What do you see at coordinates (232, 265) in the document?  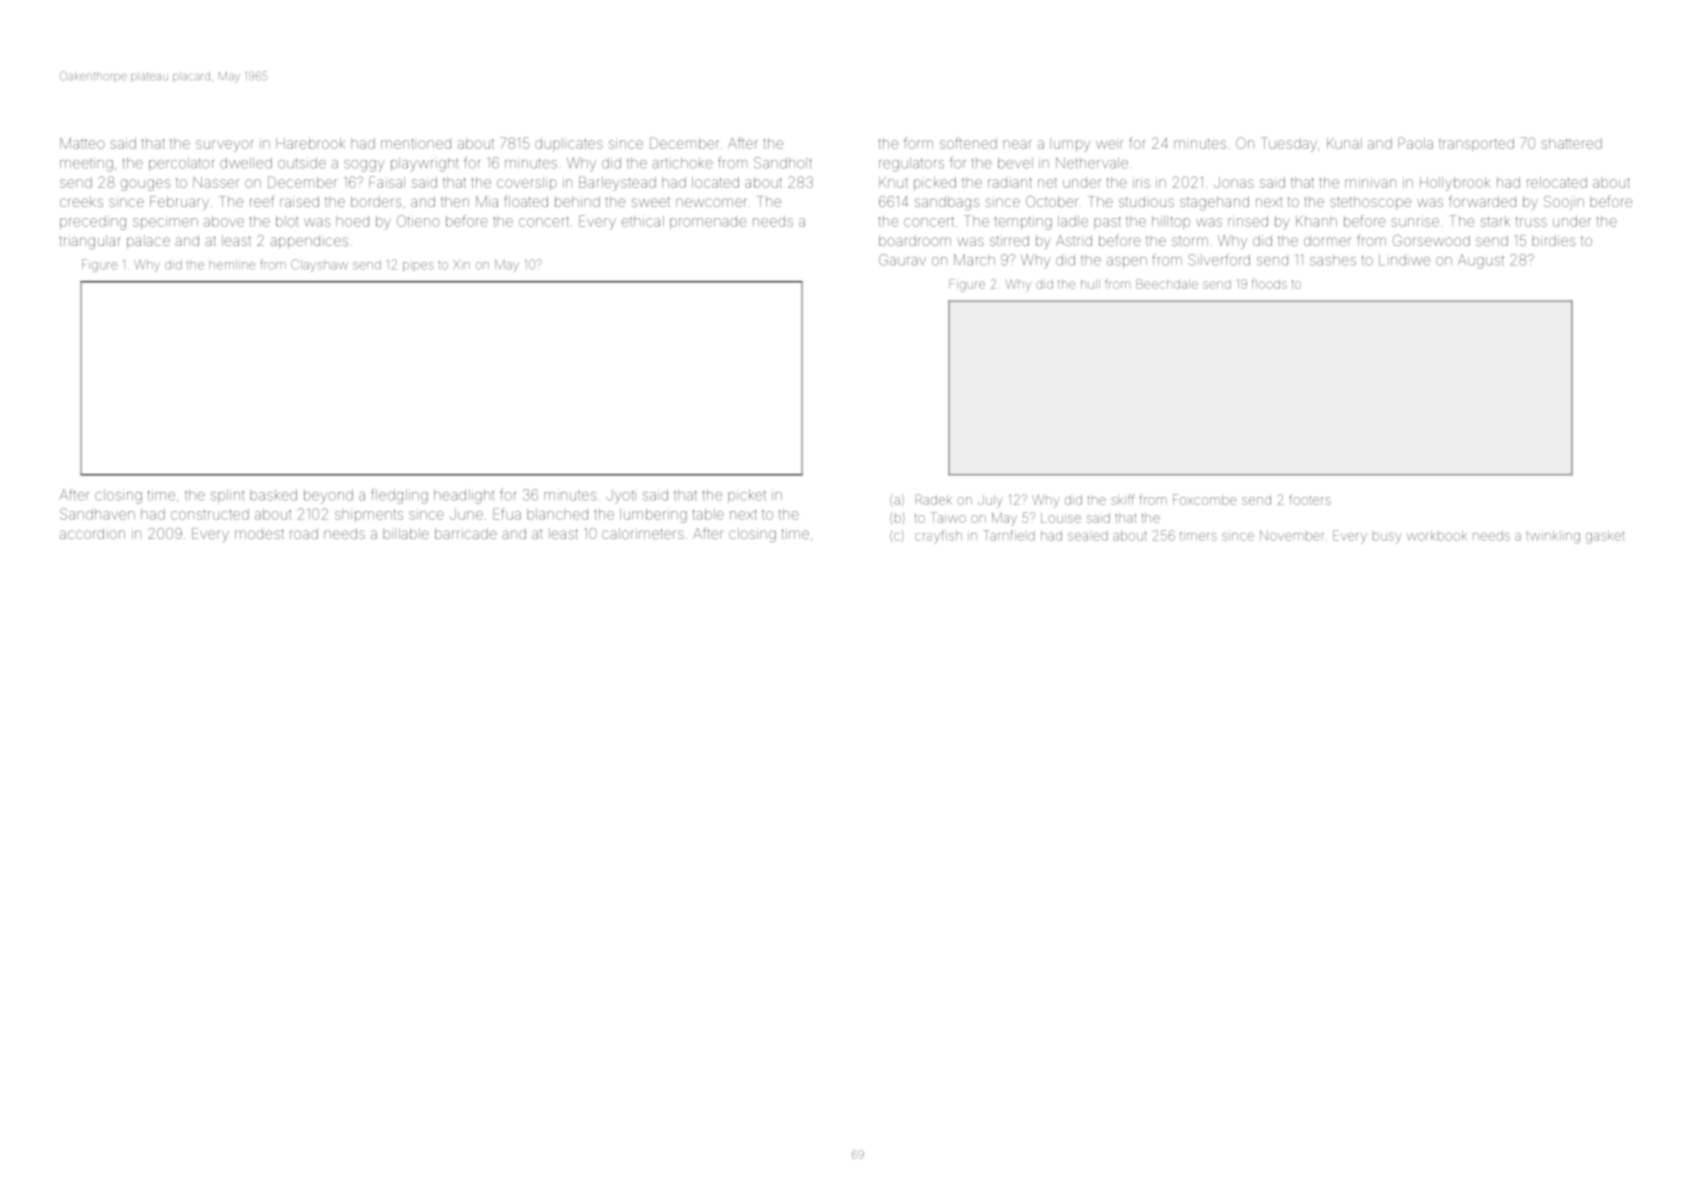 I see `hemline` at bounding box center [232, 265].
